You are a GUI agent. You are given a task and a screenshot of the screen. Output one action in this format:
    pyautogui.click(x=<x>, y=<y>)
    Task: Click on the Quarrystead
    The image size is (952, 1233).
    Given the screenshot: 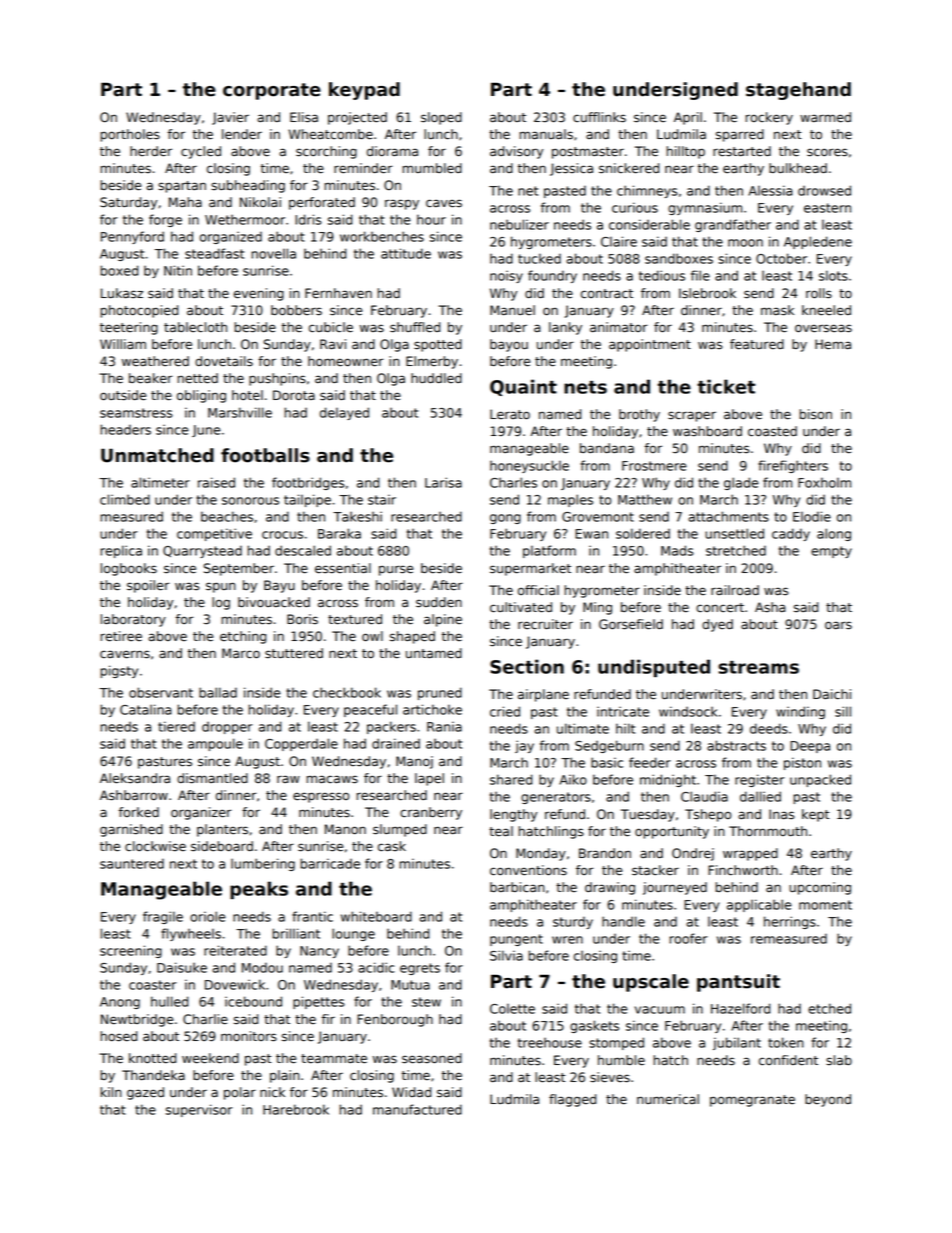 What is the action you would take?
    pyautogui.click(x=202, y=551)
